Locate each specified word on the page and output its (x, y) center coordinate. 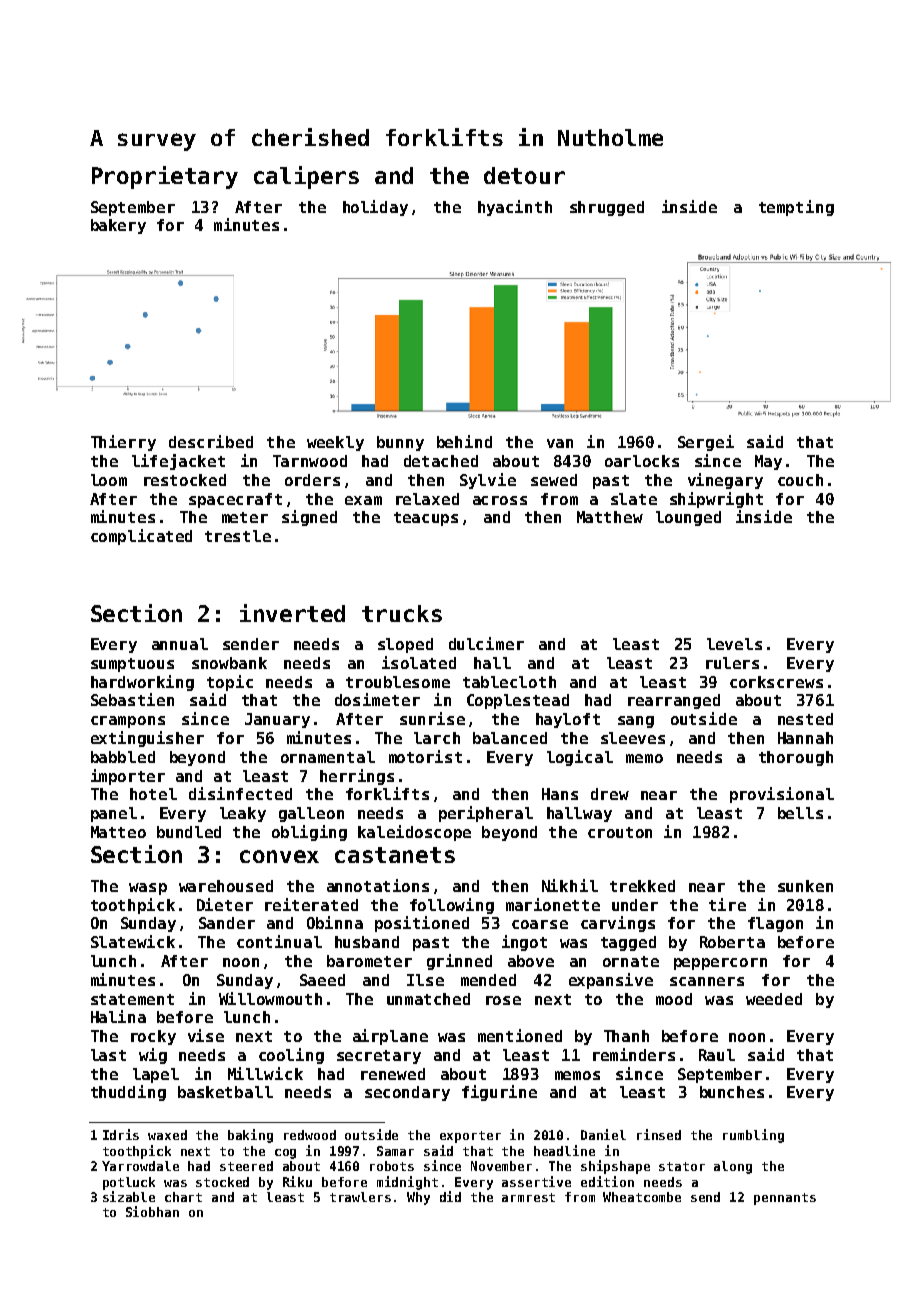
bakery (118, 226)
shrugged (607, 208)
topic (230, 683)
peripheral (486, 814)
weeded (774, 999)
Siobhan (152, 1211)
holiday (375, 208)
